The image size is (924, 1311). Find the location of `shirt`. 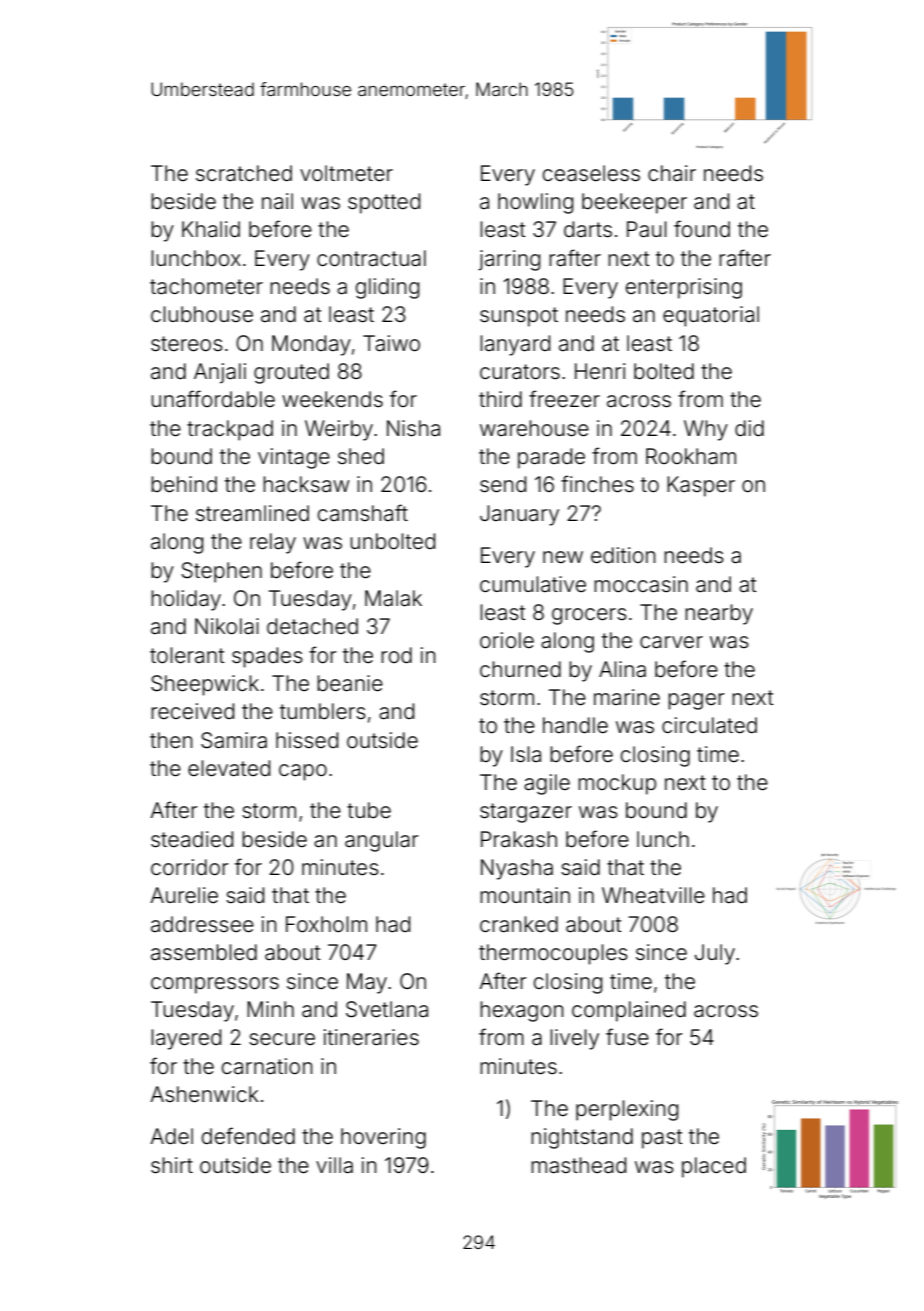

shirt is located at coordinates (172, 1165).
